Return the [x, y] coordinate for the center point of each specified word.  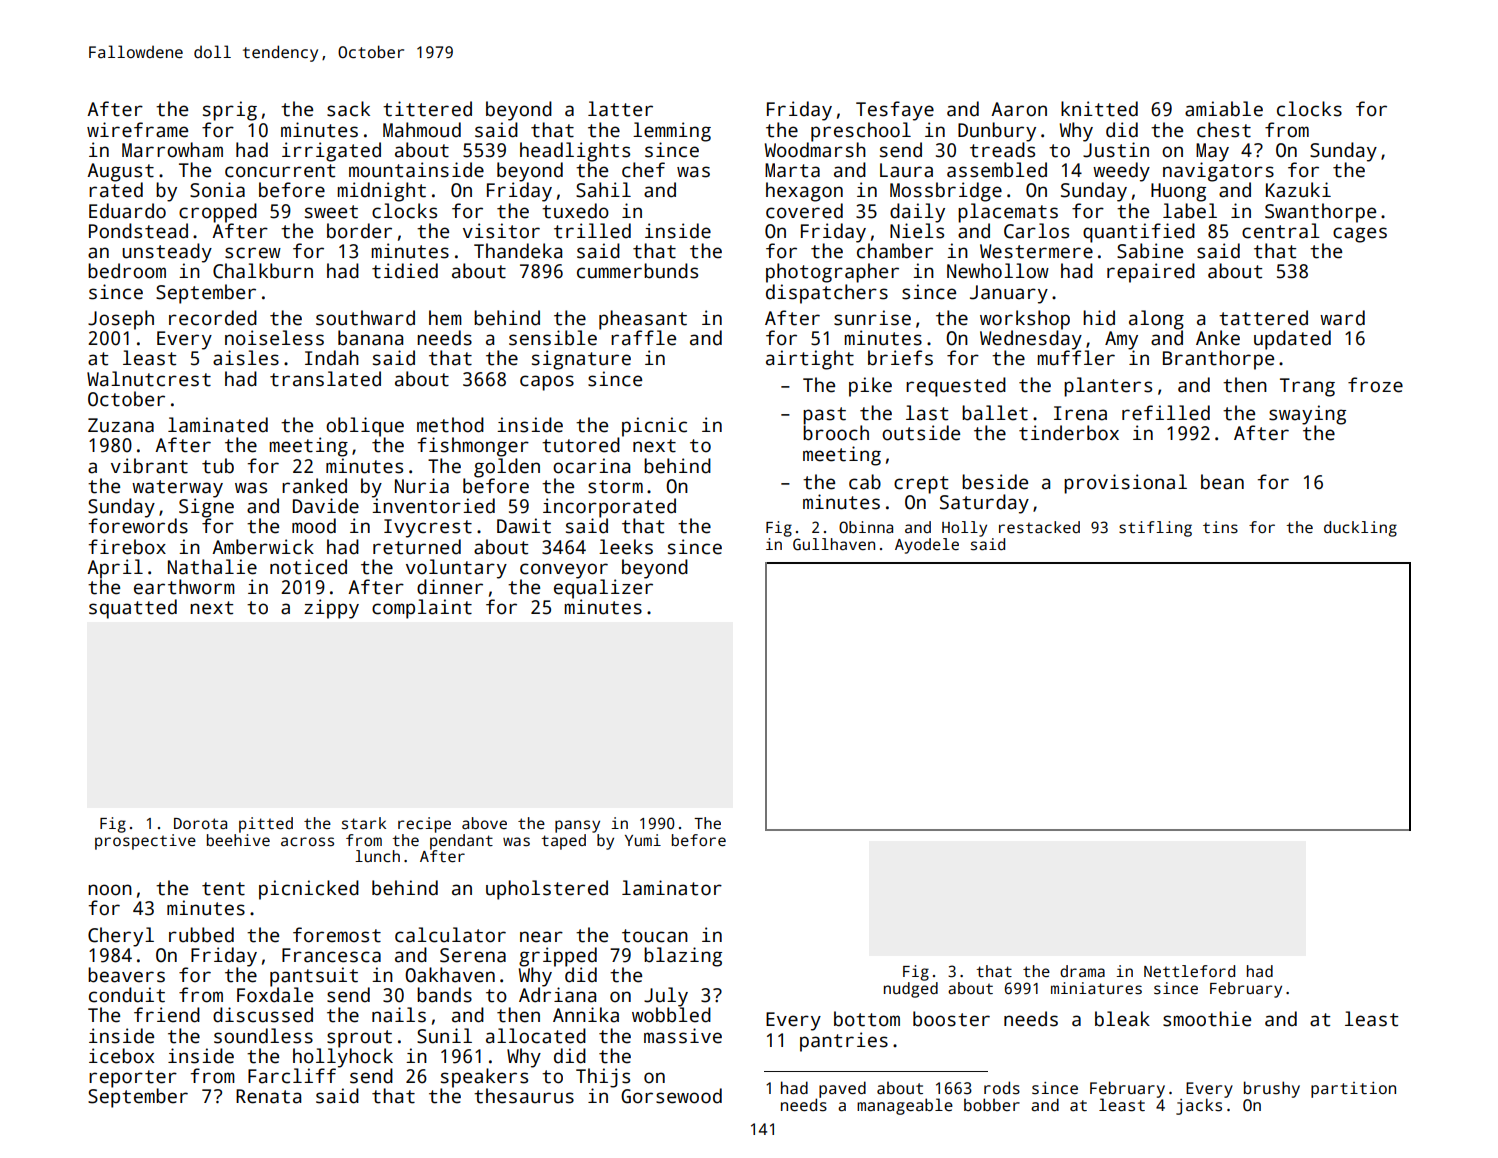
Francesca [331, 955]
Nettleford [1189, 971]
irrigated [331, 152]
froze [1375, 385]
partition [1353, 1090]
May [1212, 152]
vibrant [149, 466]
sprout [359, 1039]
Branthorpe [1218, 360]
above [484, 823]
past [824, 416]
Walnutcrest [149, 379]
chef [643, 170]
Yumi [643, 840]
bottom [867, 1019]
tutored [581, 445]
